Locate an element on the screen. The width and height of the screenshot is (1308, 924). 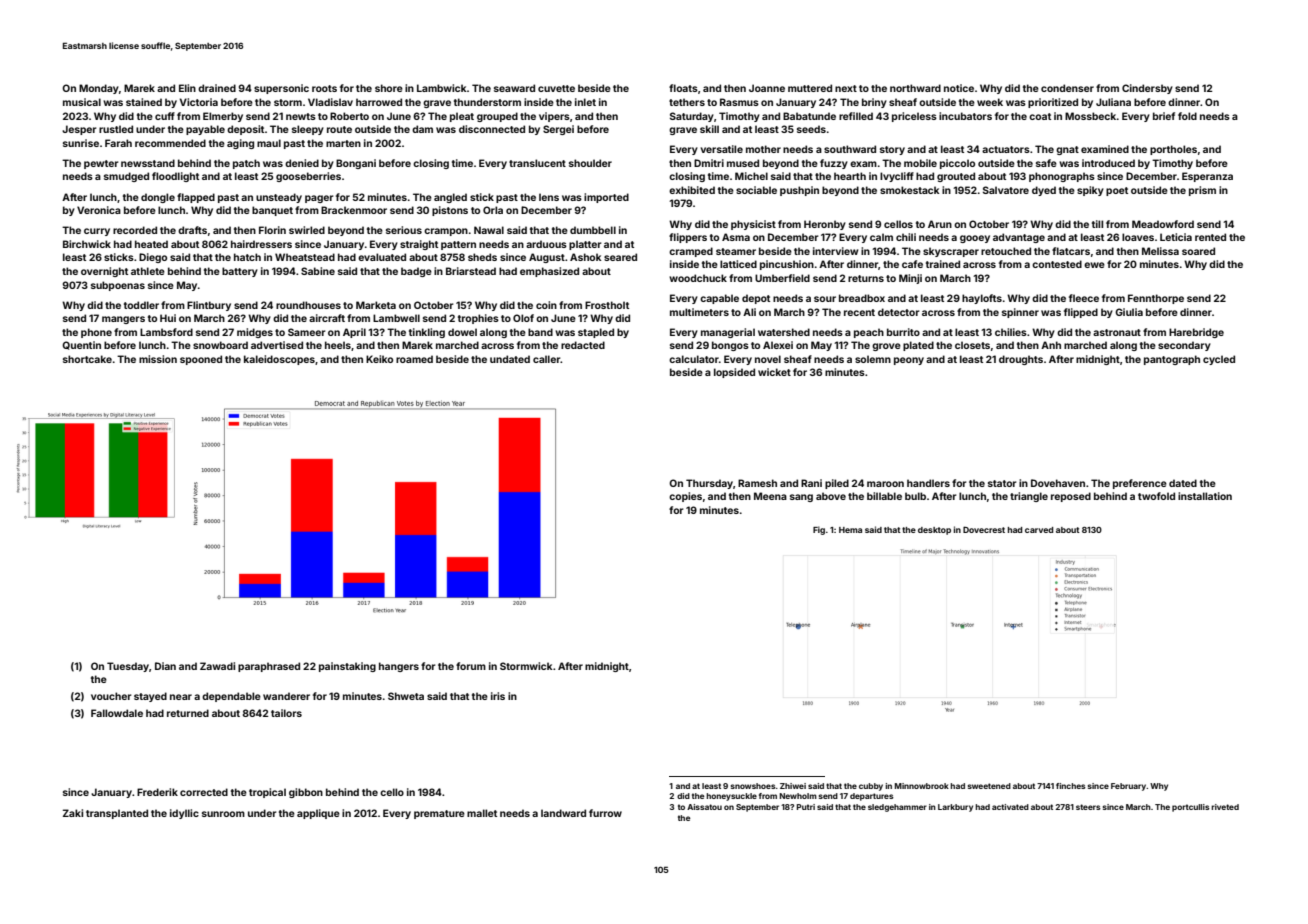
floats is located at coordinates (683, 88).
